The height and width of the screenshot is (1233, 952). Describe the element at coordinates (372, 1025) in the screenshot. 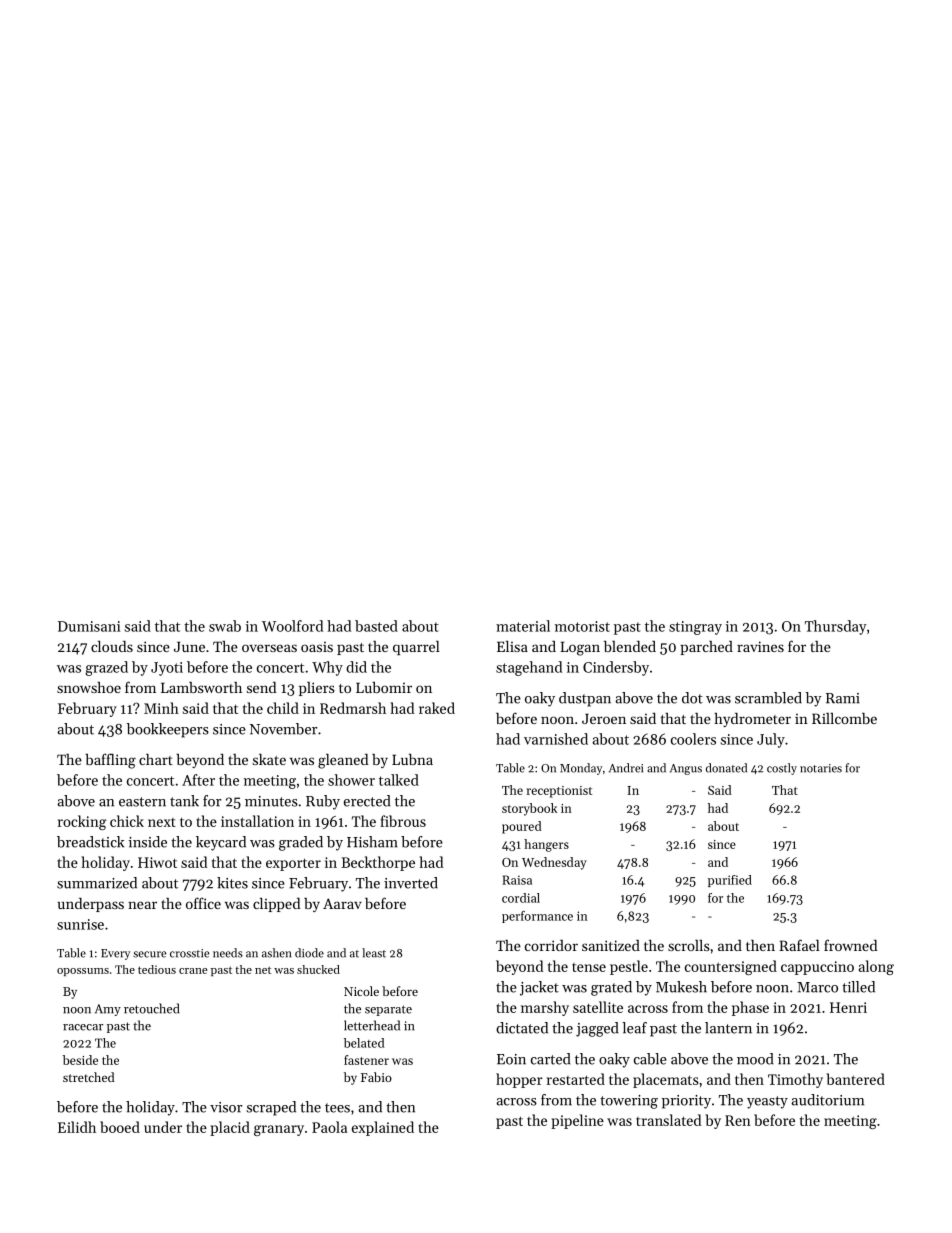

I see `letterhead` at that location.
